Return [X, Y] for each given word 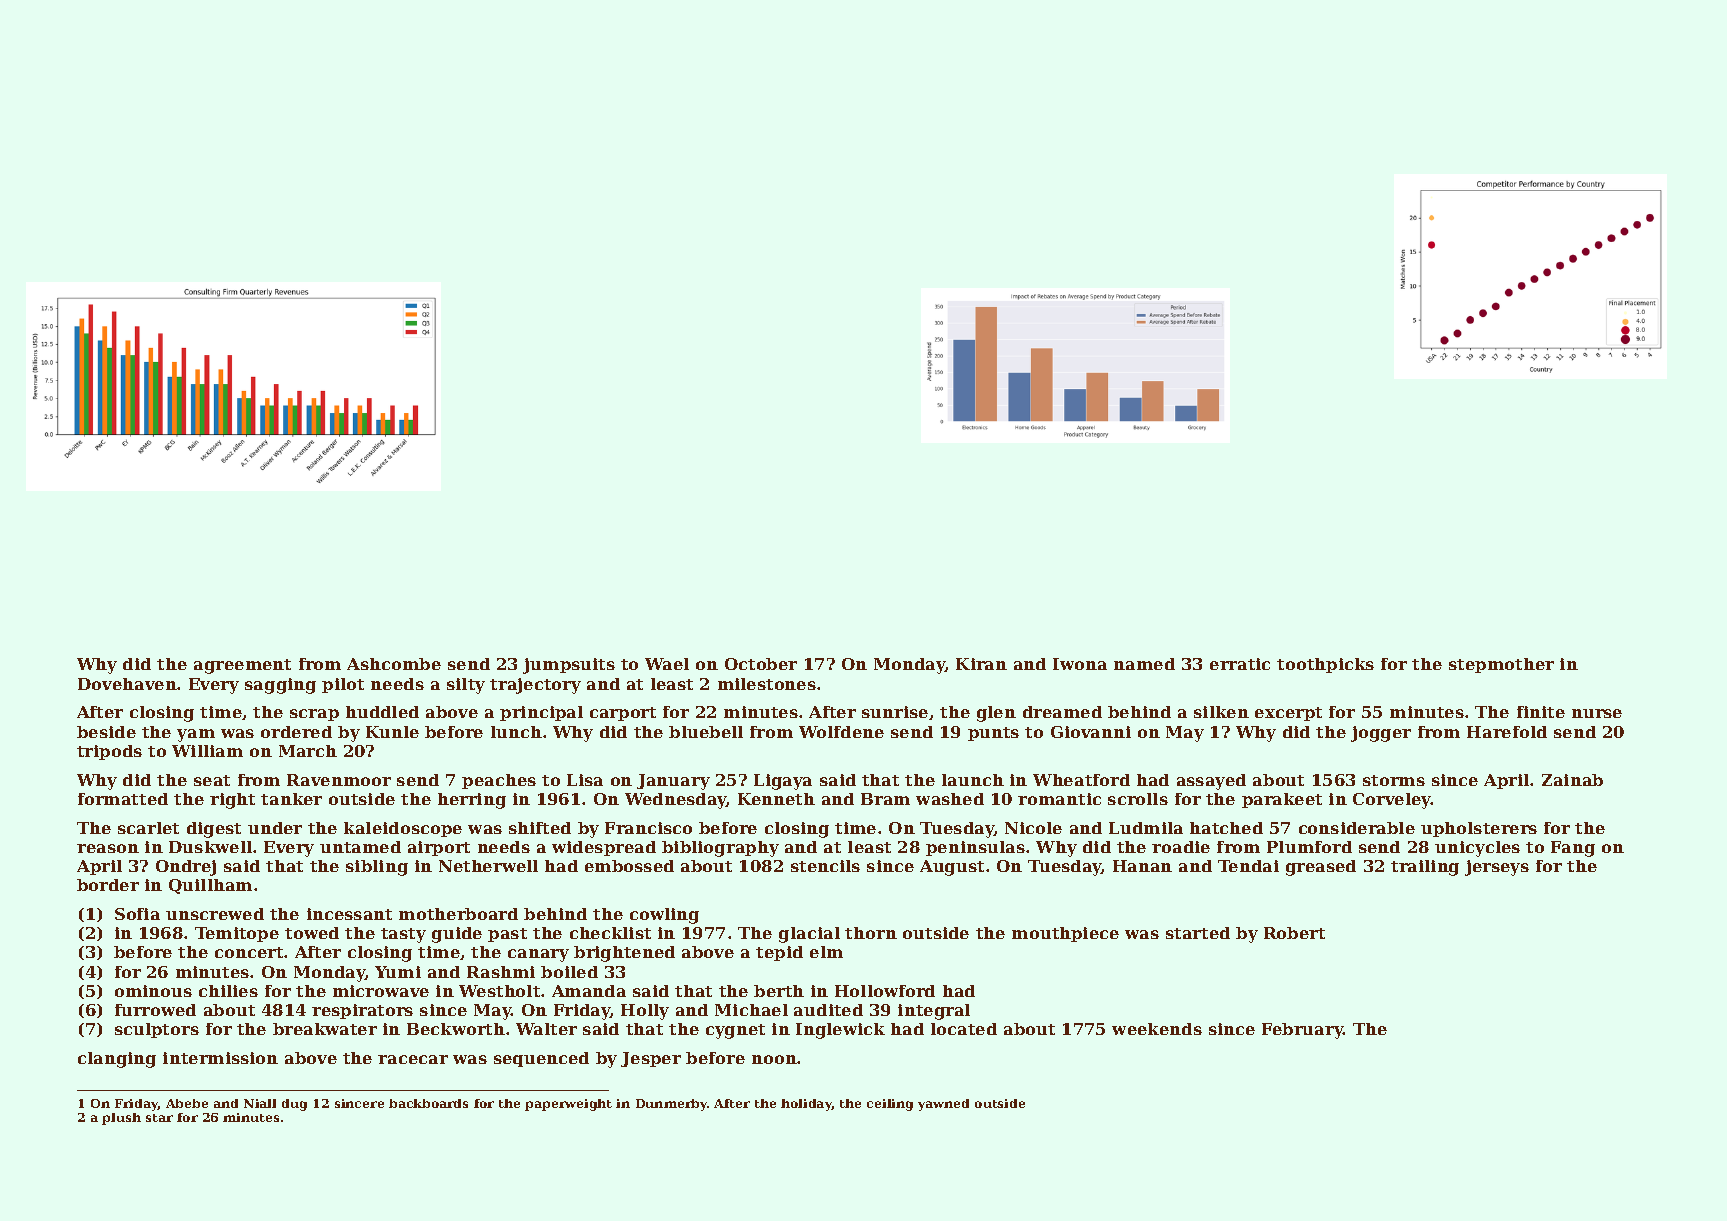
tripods [109, 752]
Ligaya [783, 782]
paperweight [568, 1105]
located [964, 1029]
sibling [377, 868]
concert [250, 952]
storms [1394, 780]
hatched [1226, 828]
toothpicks [1325, 665]
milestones [767, 684]
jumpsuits [569, 666]
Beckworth [456, 1029]
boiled [569, 972]
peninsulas [975, 848]
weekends [1157, 1029]
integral [934, 1012]
